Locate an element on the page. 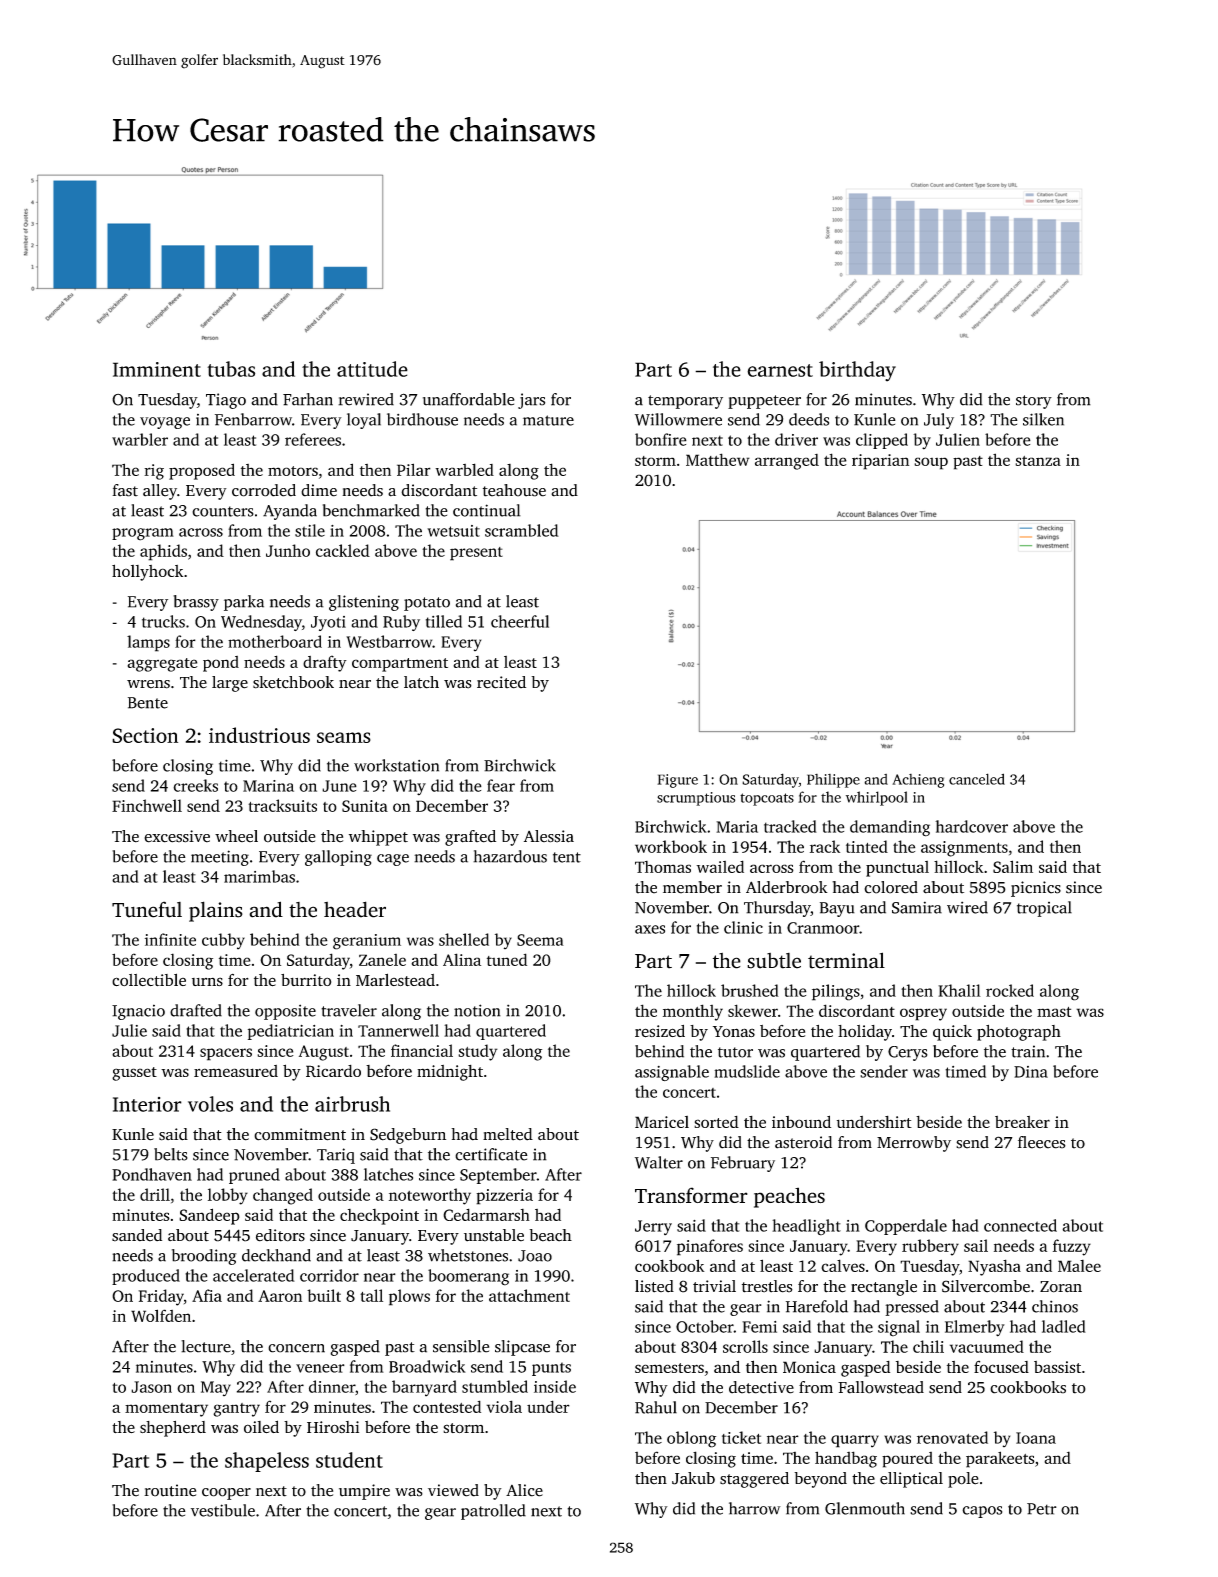 This page has width=1218, height=1577. quick is located at coordinates (952, 1033).
